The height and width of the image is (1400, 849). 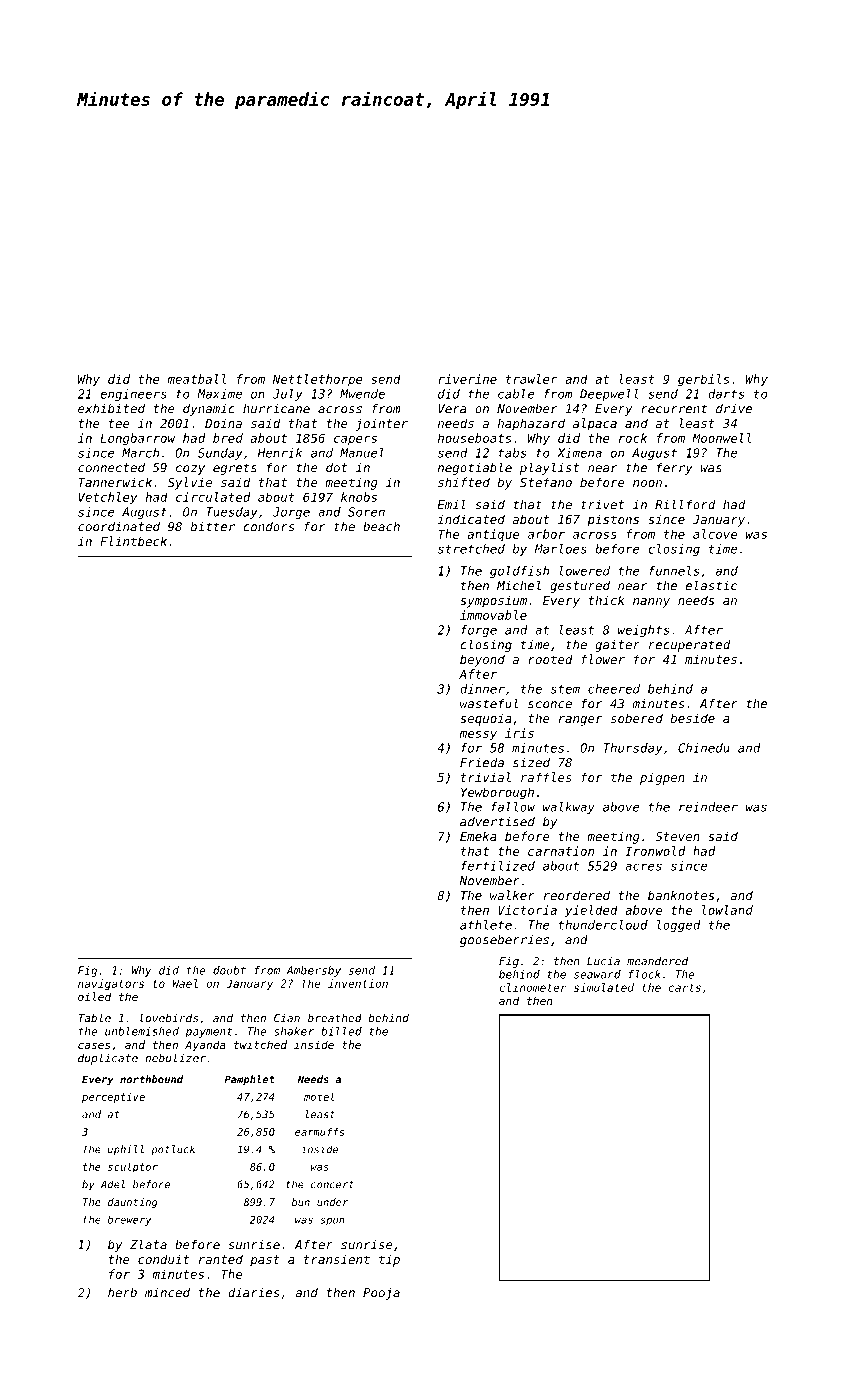 What do you see at coordinates (685, 988) in the image?
I see `carts` at bounding box center [685, 988].
